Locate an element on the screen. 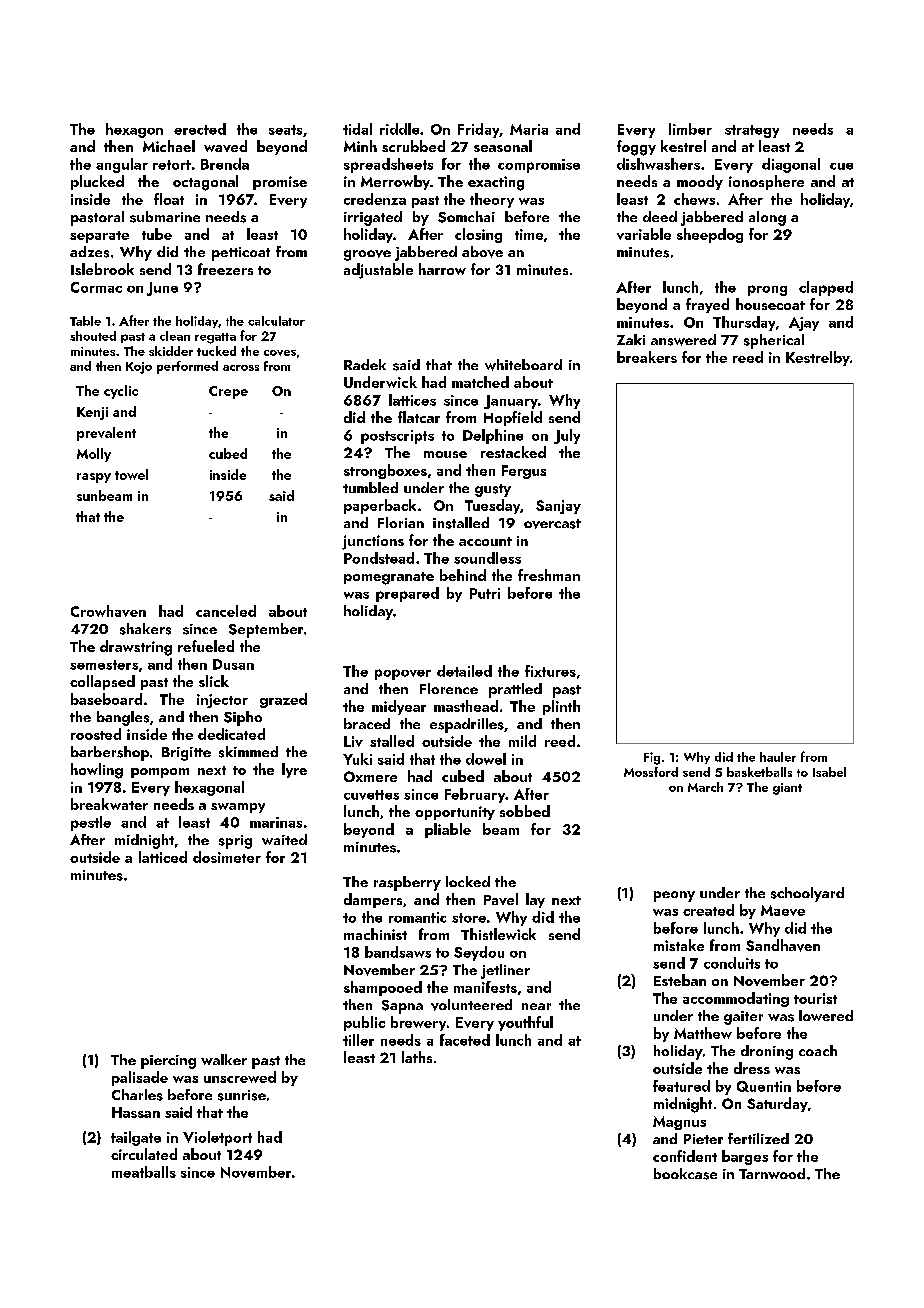  strategy is located at coordinates (752, 131).
